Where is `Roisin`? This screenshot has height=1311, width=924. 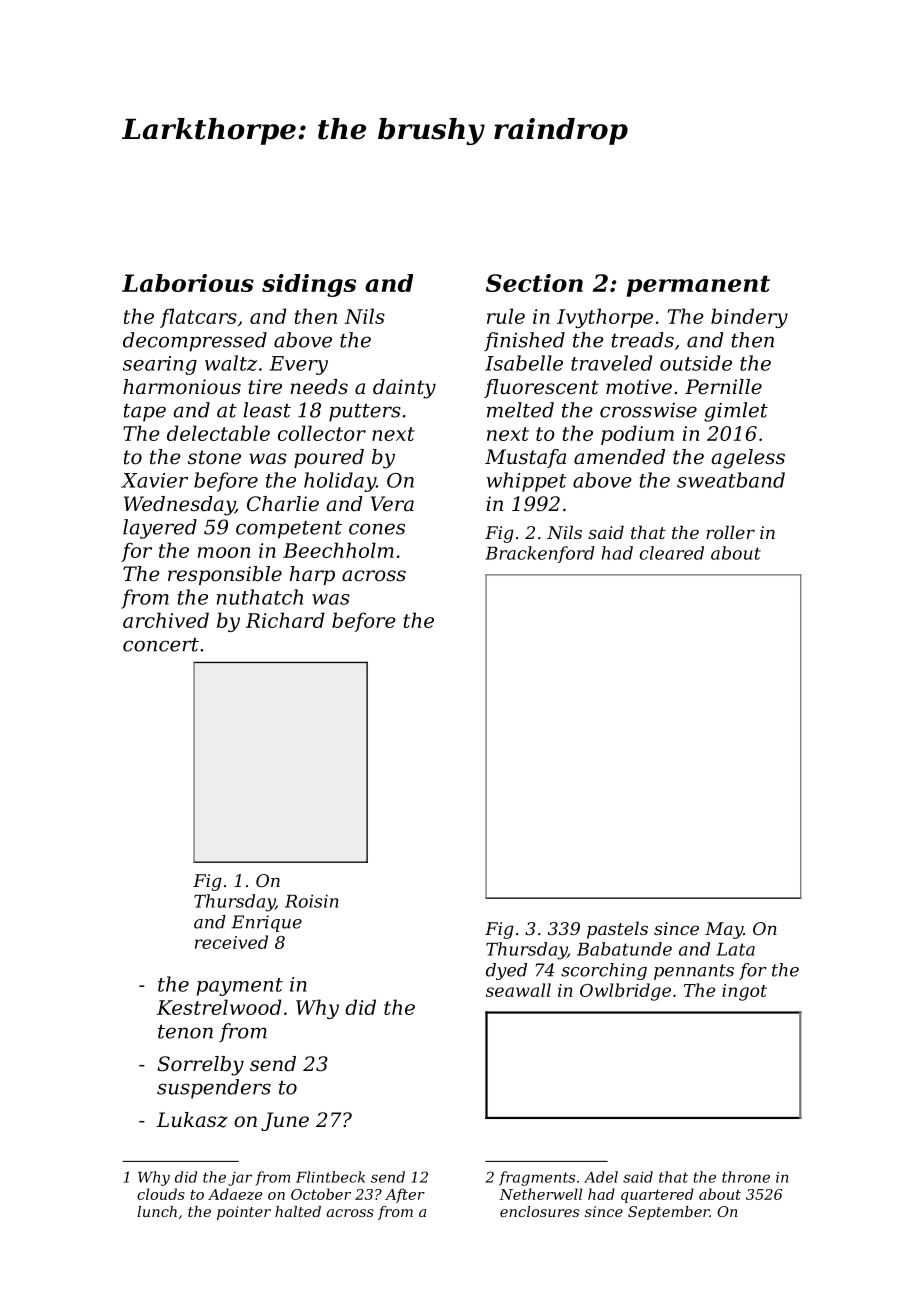
Roisin is located at coordinates (311, 901).
